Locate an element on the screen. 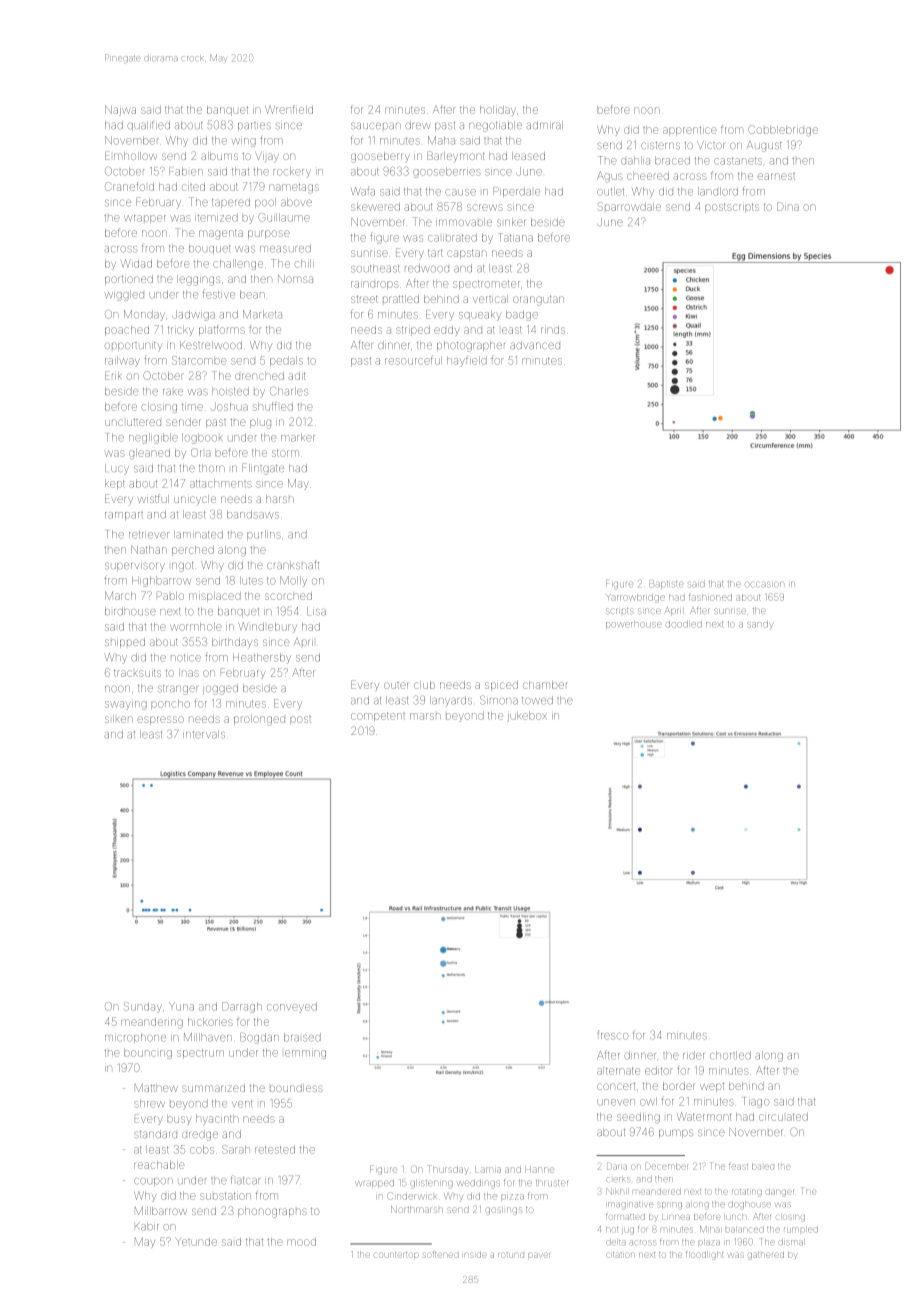  crankshaft is located at coordinates (293, 564).
